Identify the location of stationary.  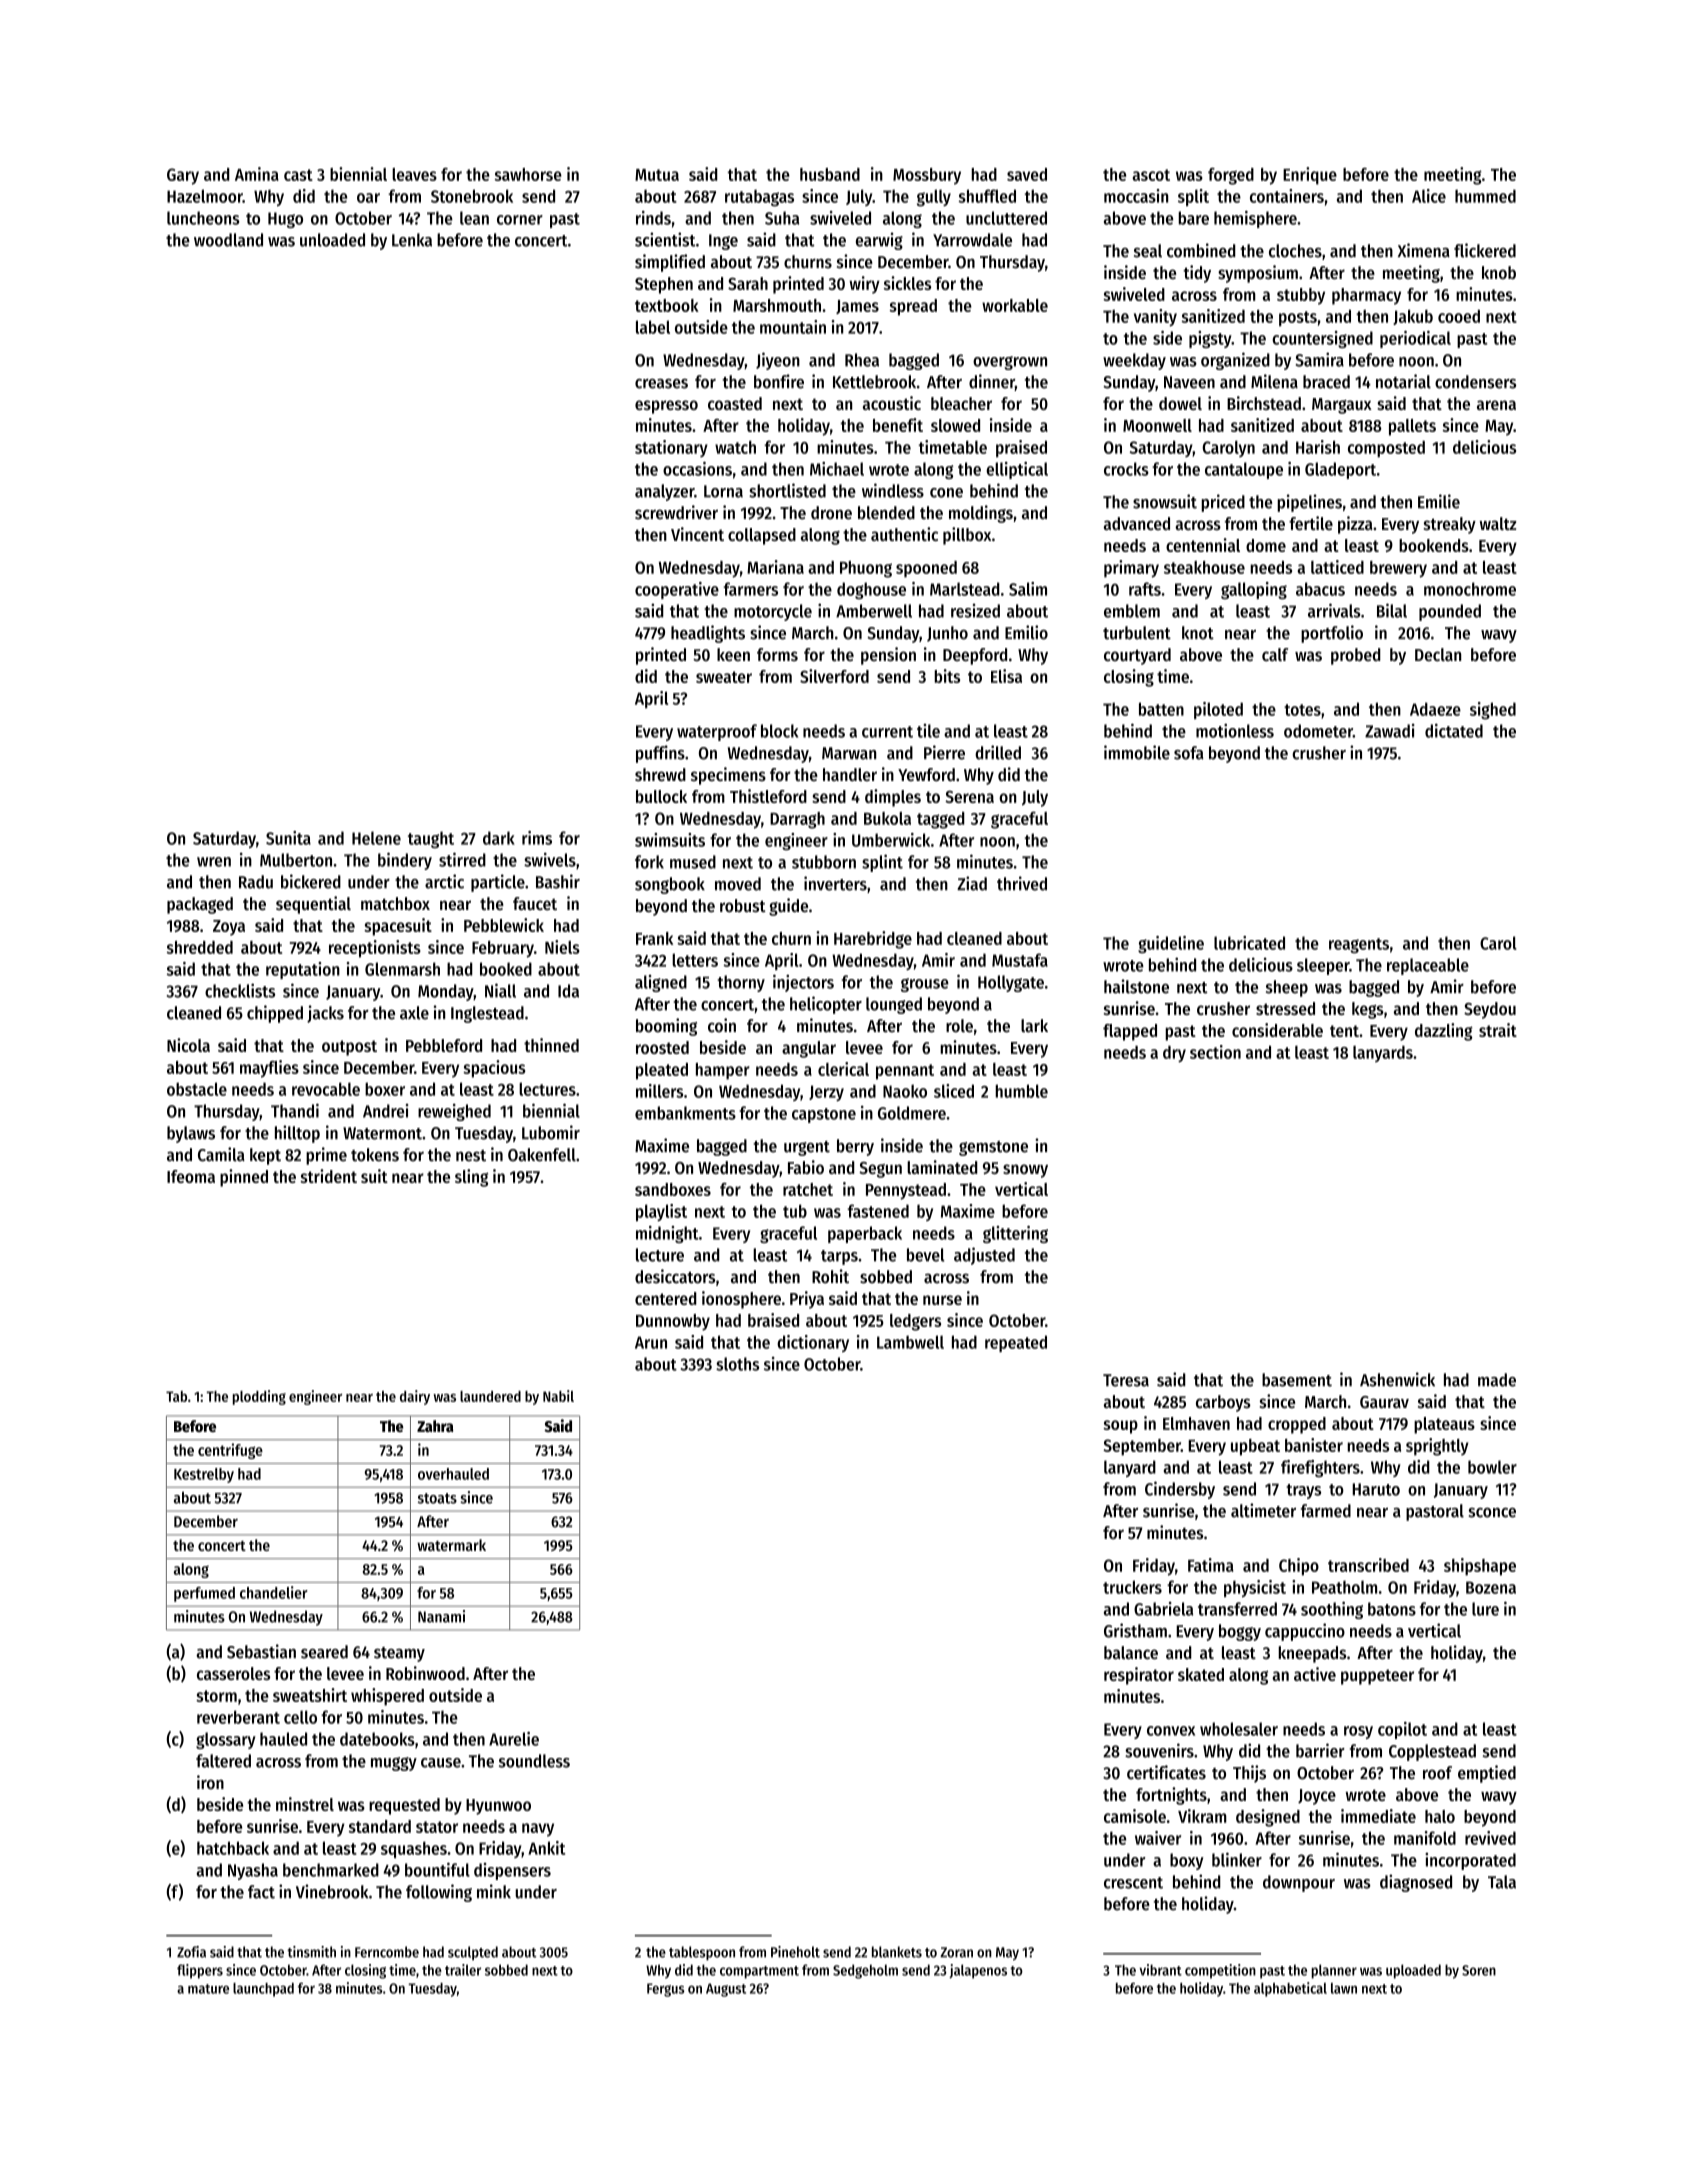
(671, 448).
